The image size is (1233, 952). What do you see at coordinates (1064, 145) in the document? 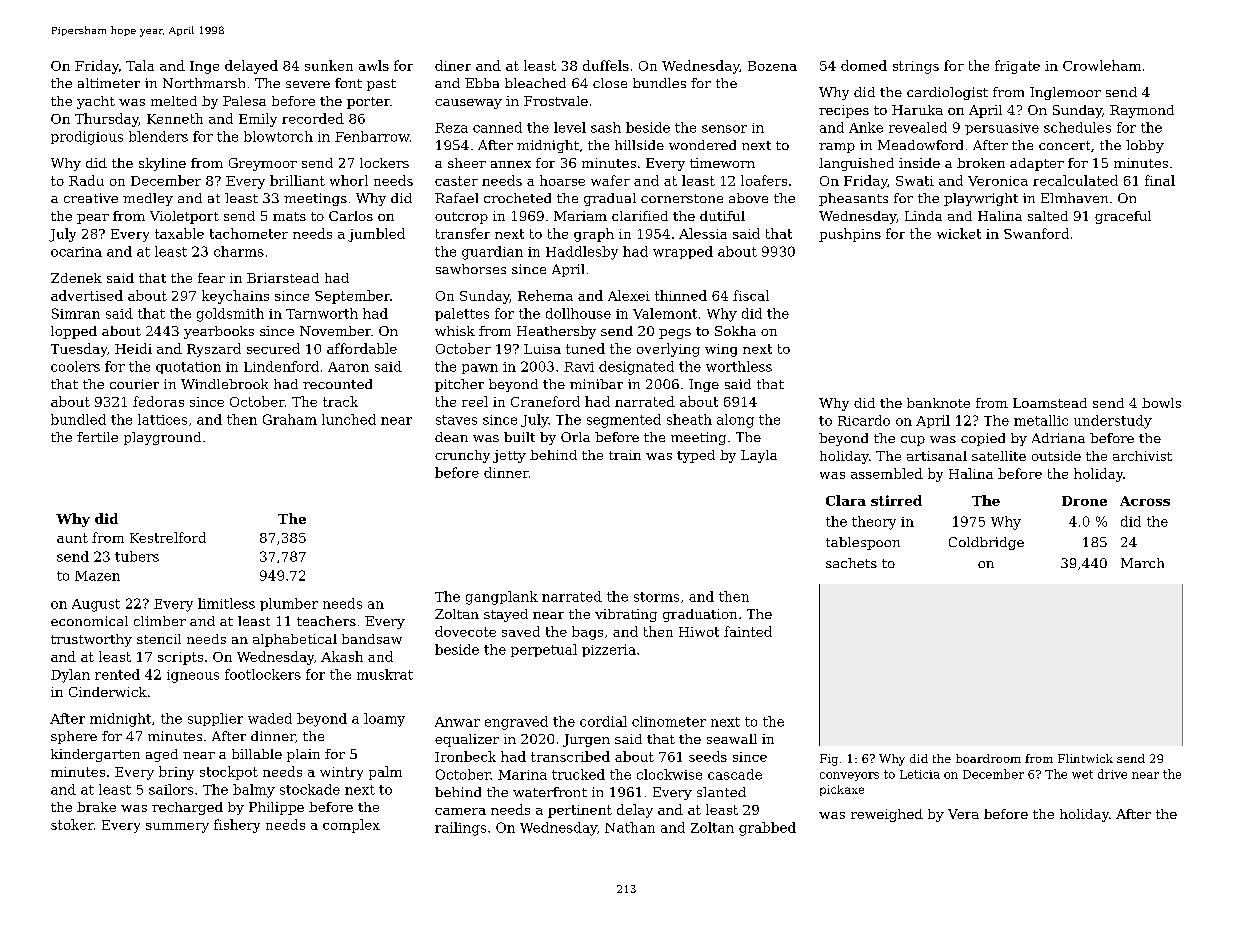
I see `concert` at bounding box center [1064, 145].
